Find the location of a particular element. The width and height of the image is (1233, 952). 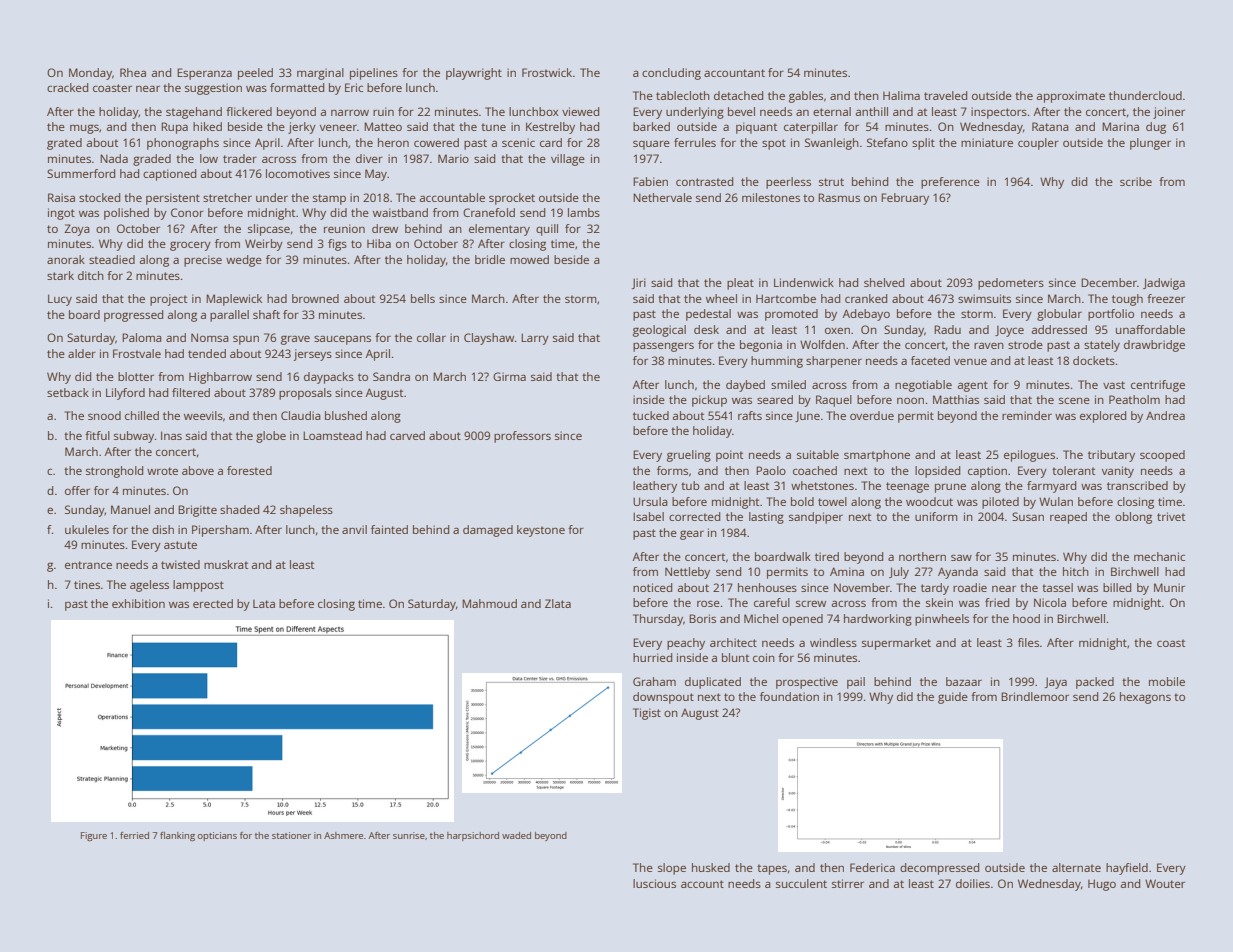

ferried is located at coordinates (134, 835).
